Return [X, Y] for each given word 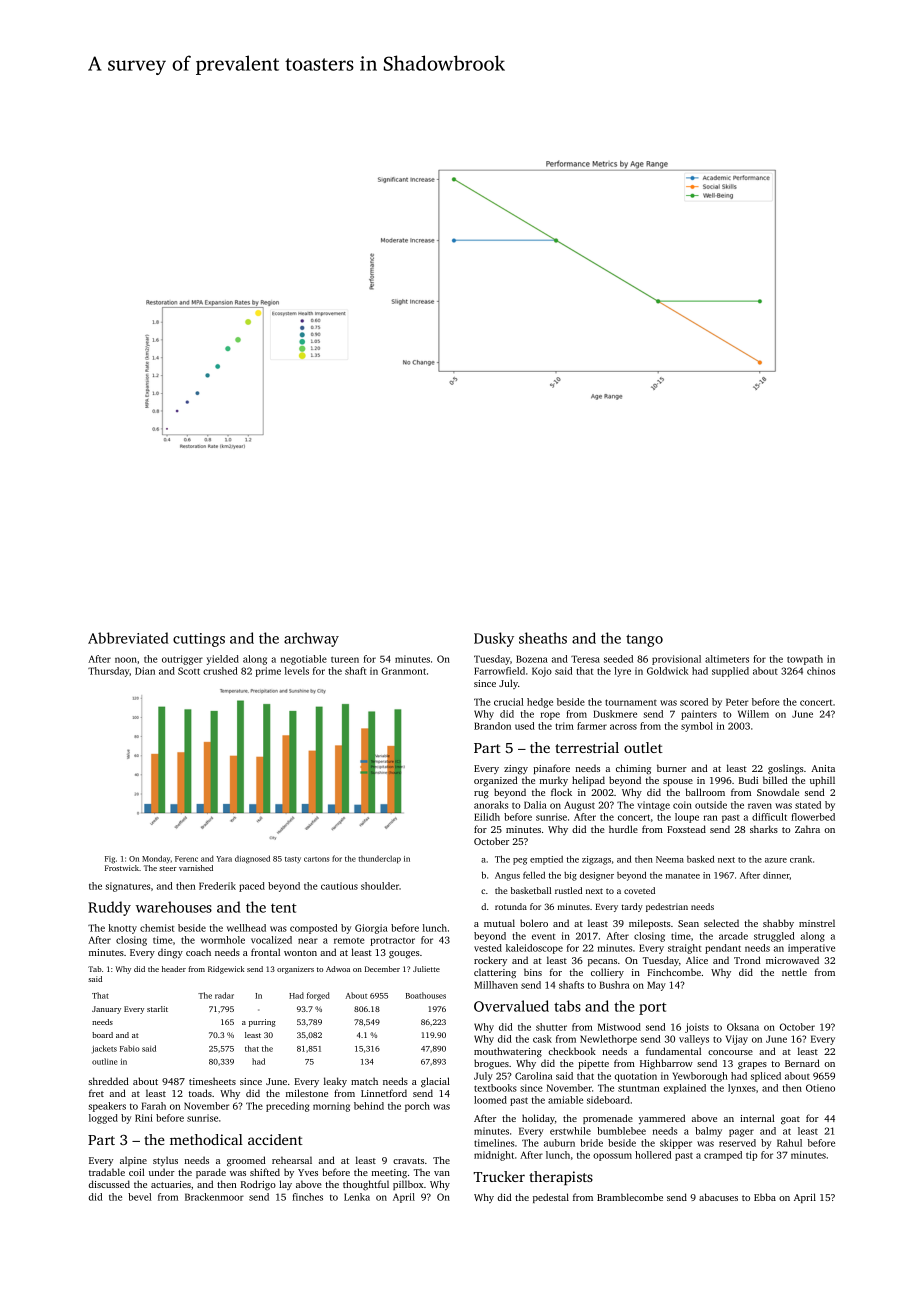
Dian [145, 671]
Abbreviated [128, 638]
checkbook [572, 1051]
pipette [593, 1064]
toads [200, 1093]
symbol [697, 727]
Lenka [357, 1197]
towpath [805, 660]
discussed [109, 1184]
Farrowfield [499, 671]
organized [495, 781]
